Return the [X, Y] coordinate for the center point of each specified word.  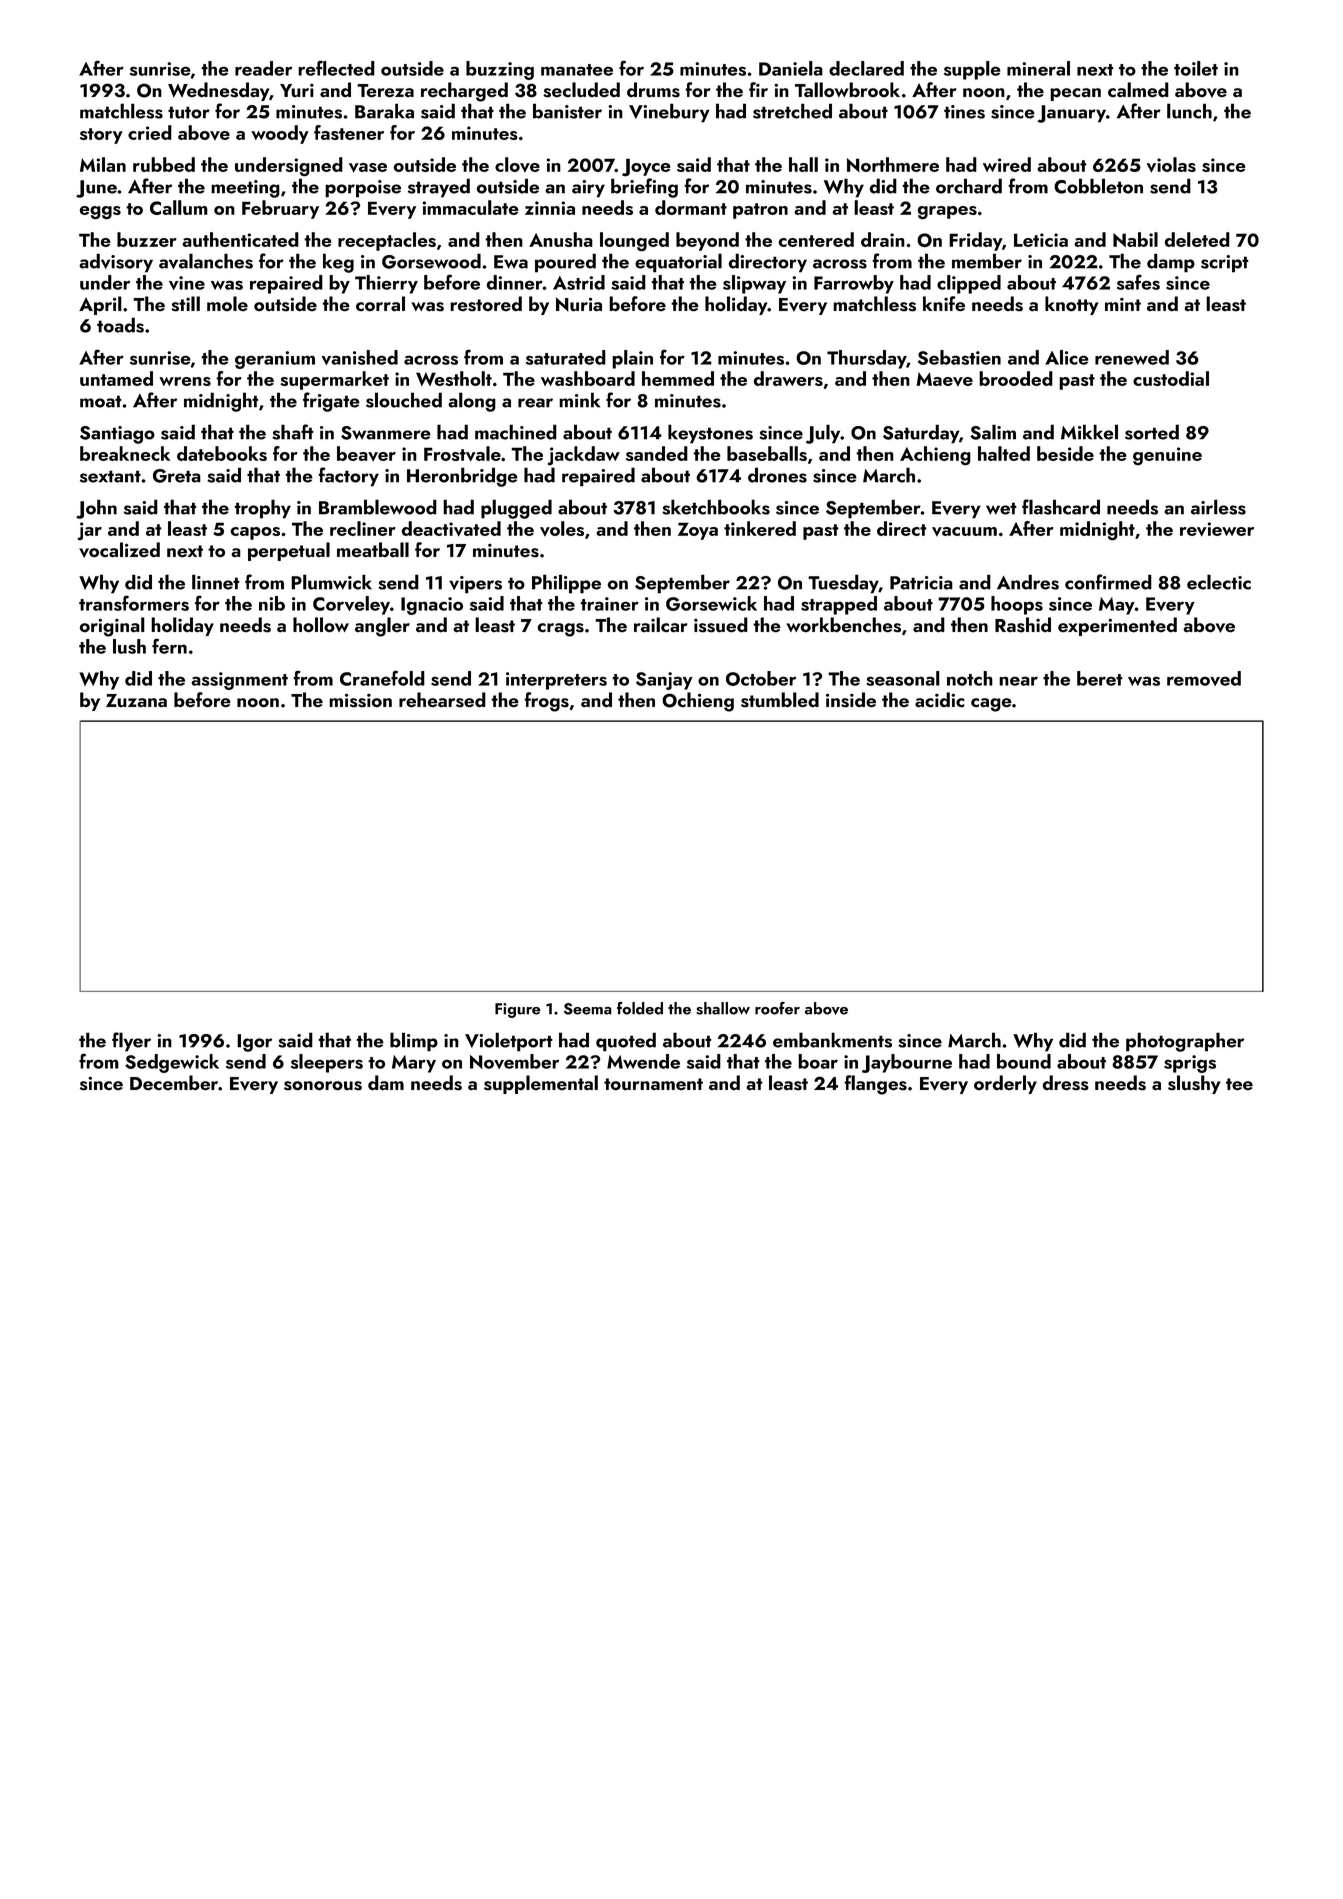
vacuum [964, 531]
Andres [1028, 582]
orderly [1005, 1084]
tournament [653, 1084]
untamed [116, 378]
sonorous [323, 1086]
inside [851, 700]
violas [1171, 165]
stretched [792, 111]
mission [360, 700]
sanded [657, 453]
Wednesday [218, 91]
